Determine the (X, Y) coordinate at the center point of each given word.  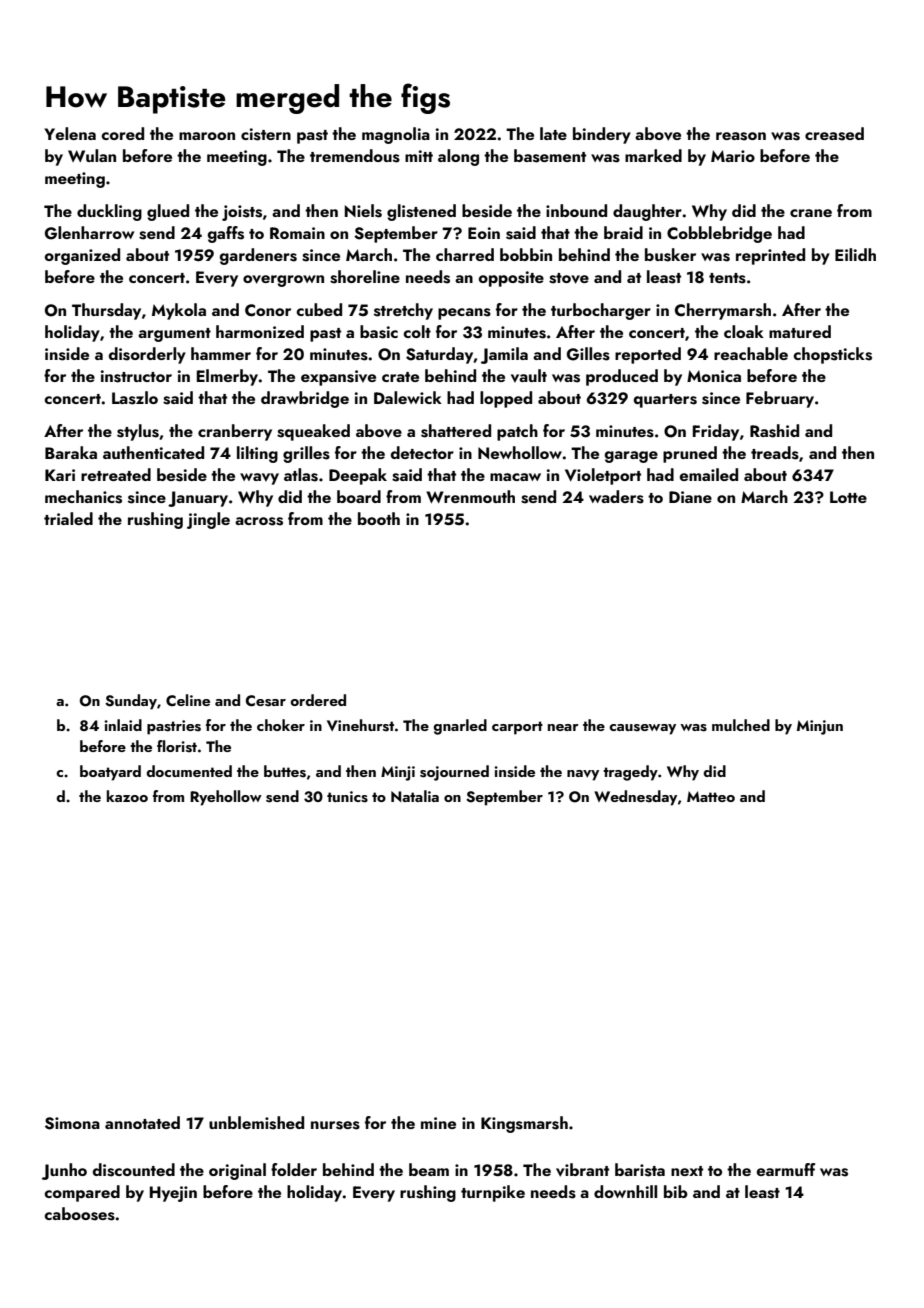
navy (583, 775)
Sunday (131, 702)
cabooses (79, 1214)
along (458, 157)
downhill (625, 1191)
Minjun (820, 727)
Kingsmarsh (524, 1124)
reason (741, 136)
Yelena (70, 133)
